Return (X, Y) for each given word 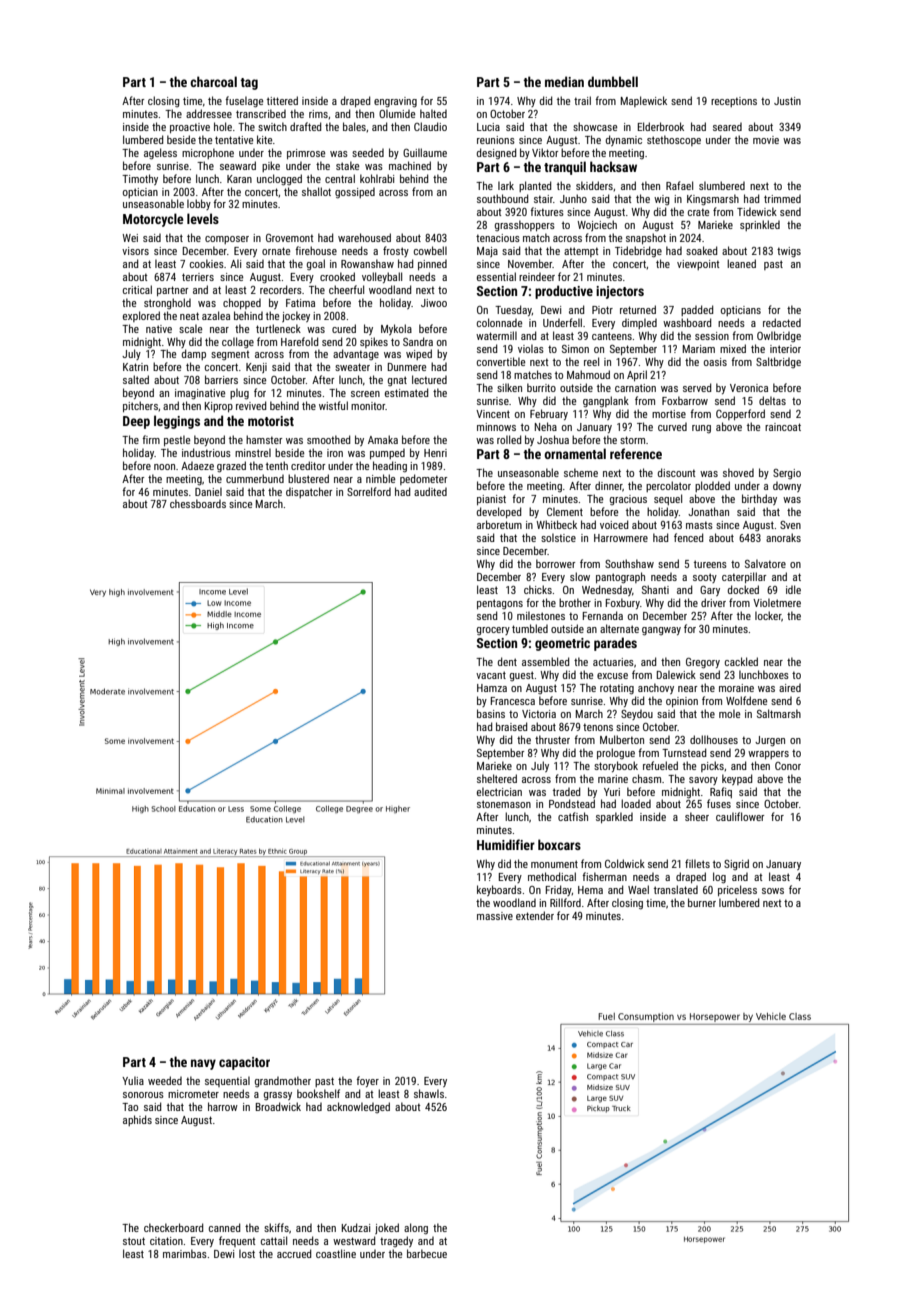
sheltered (497, 778)
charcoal (213, 81)
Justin (787, 101)
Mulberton (622, 739)
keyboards (499, 890)
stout (134, 1241)
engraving (395, 102)
